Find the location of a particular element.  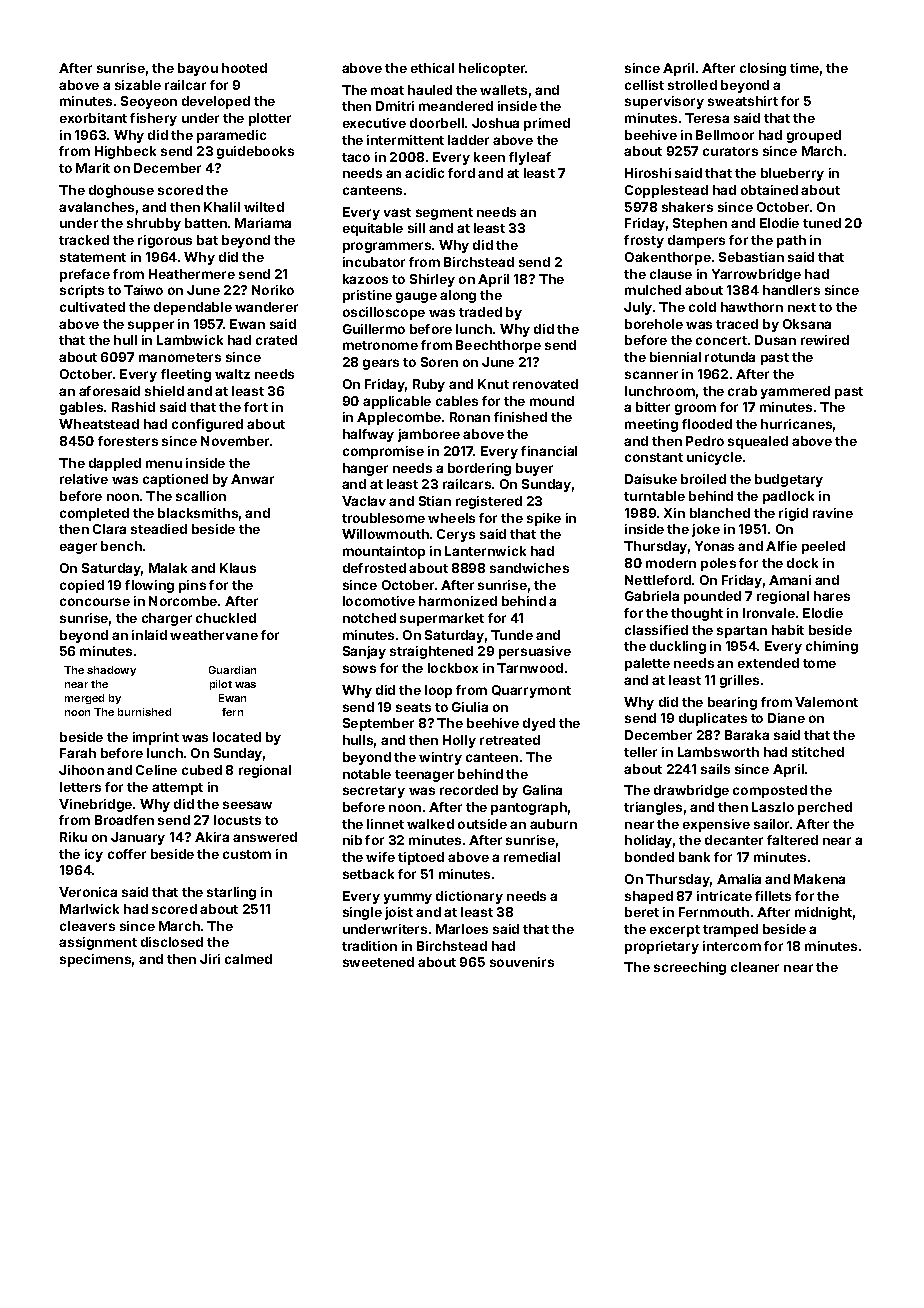

hooted is located at coordinates (244, 68).
